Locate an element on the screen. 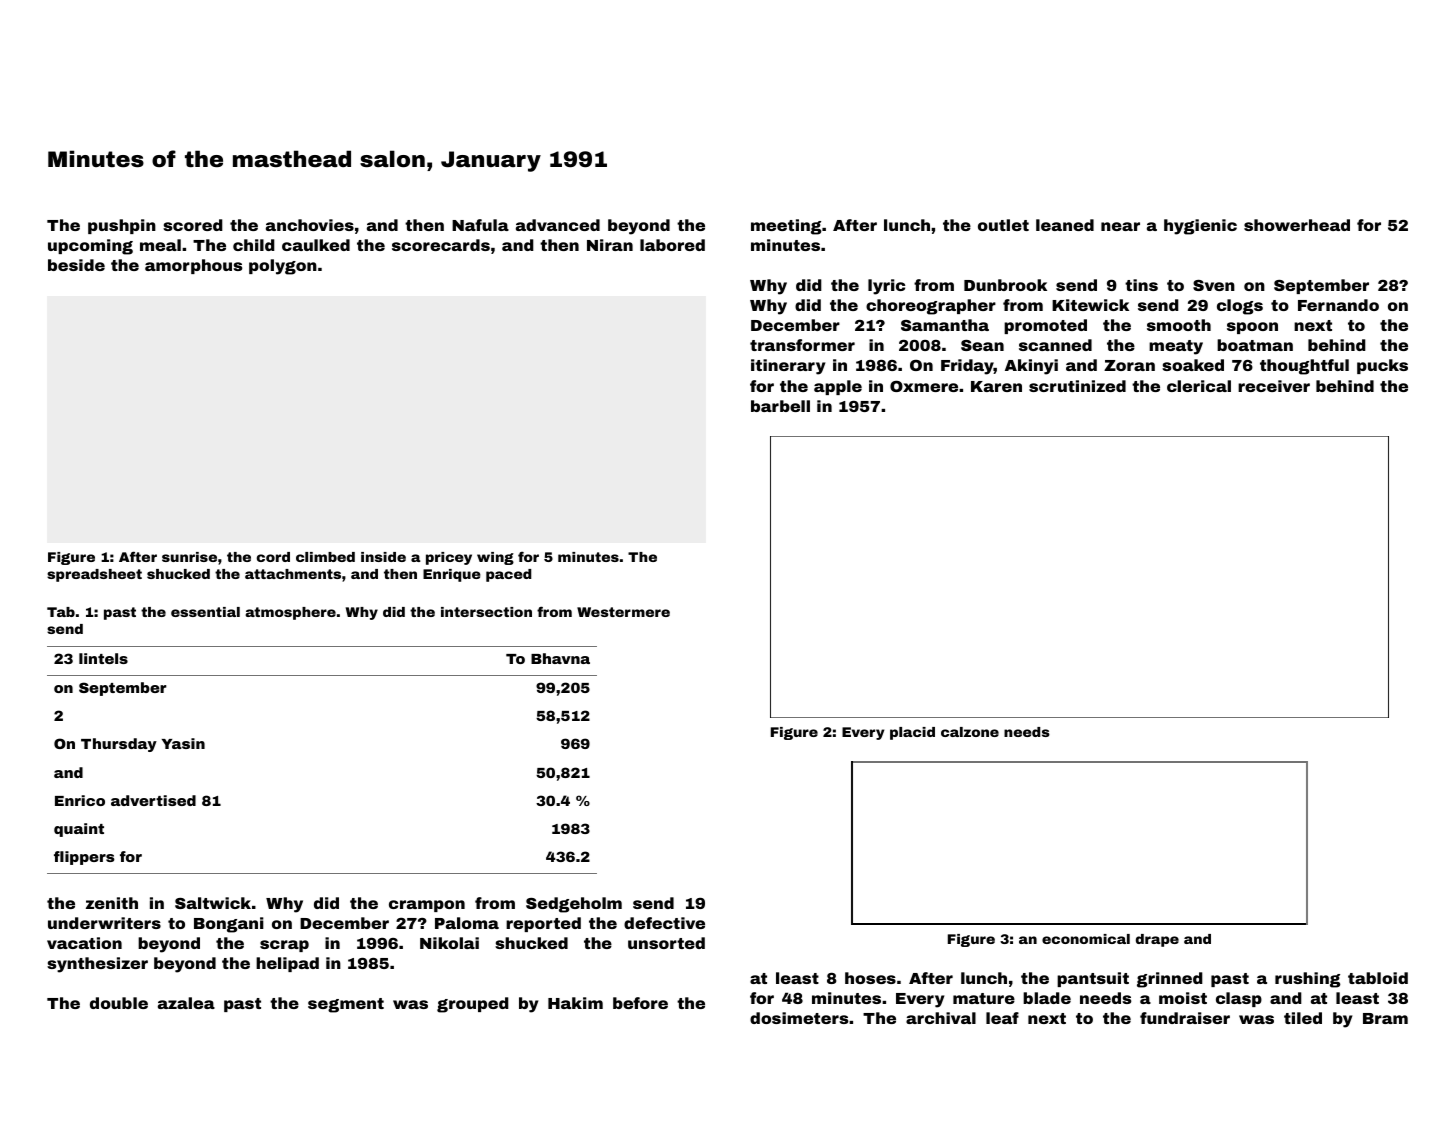 This screenshot has height=1125, width=1456. paced is located at coordinates (508, 575).
